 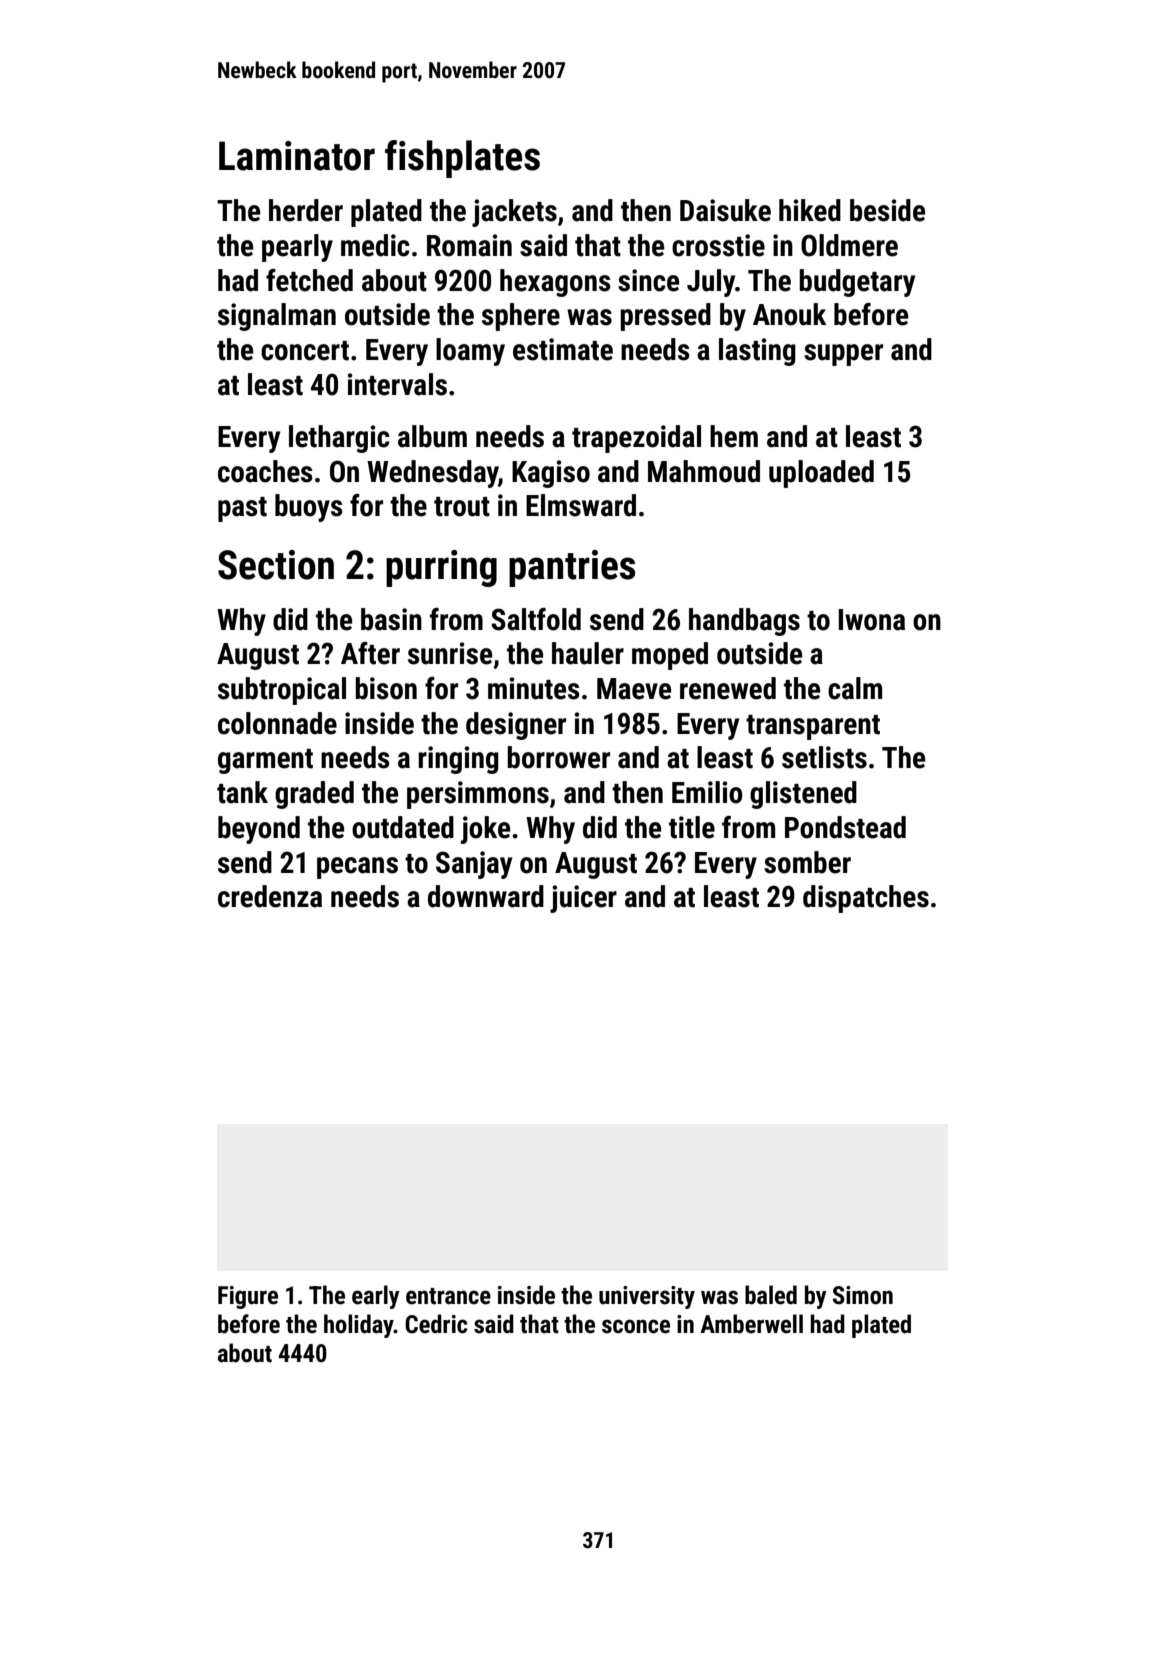 What do you see at coordinates (863, 1295) in the document?
I see `Simon` at bounding box center [863, 1295].
